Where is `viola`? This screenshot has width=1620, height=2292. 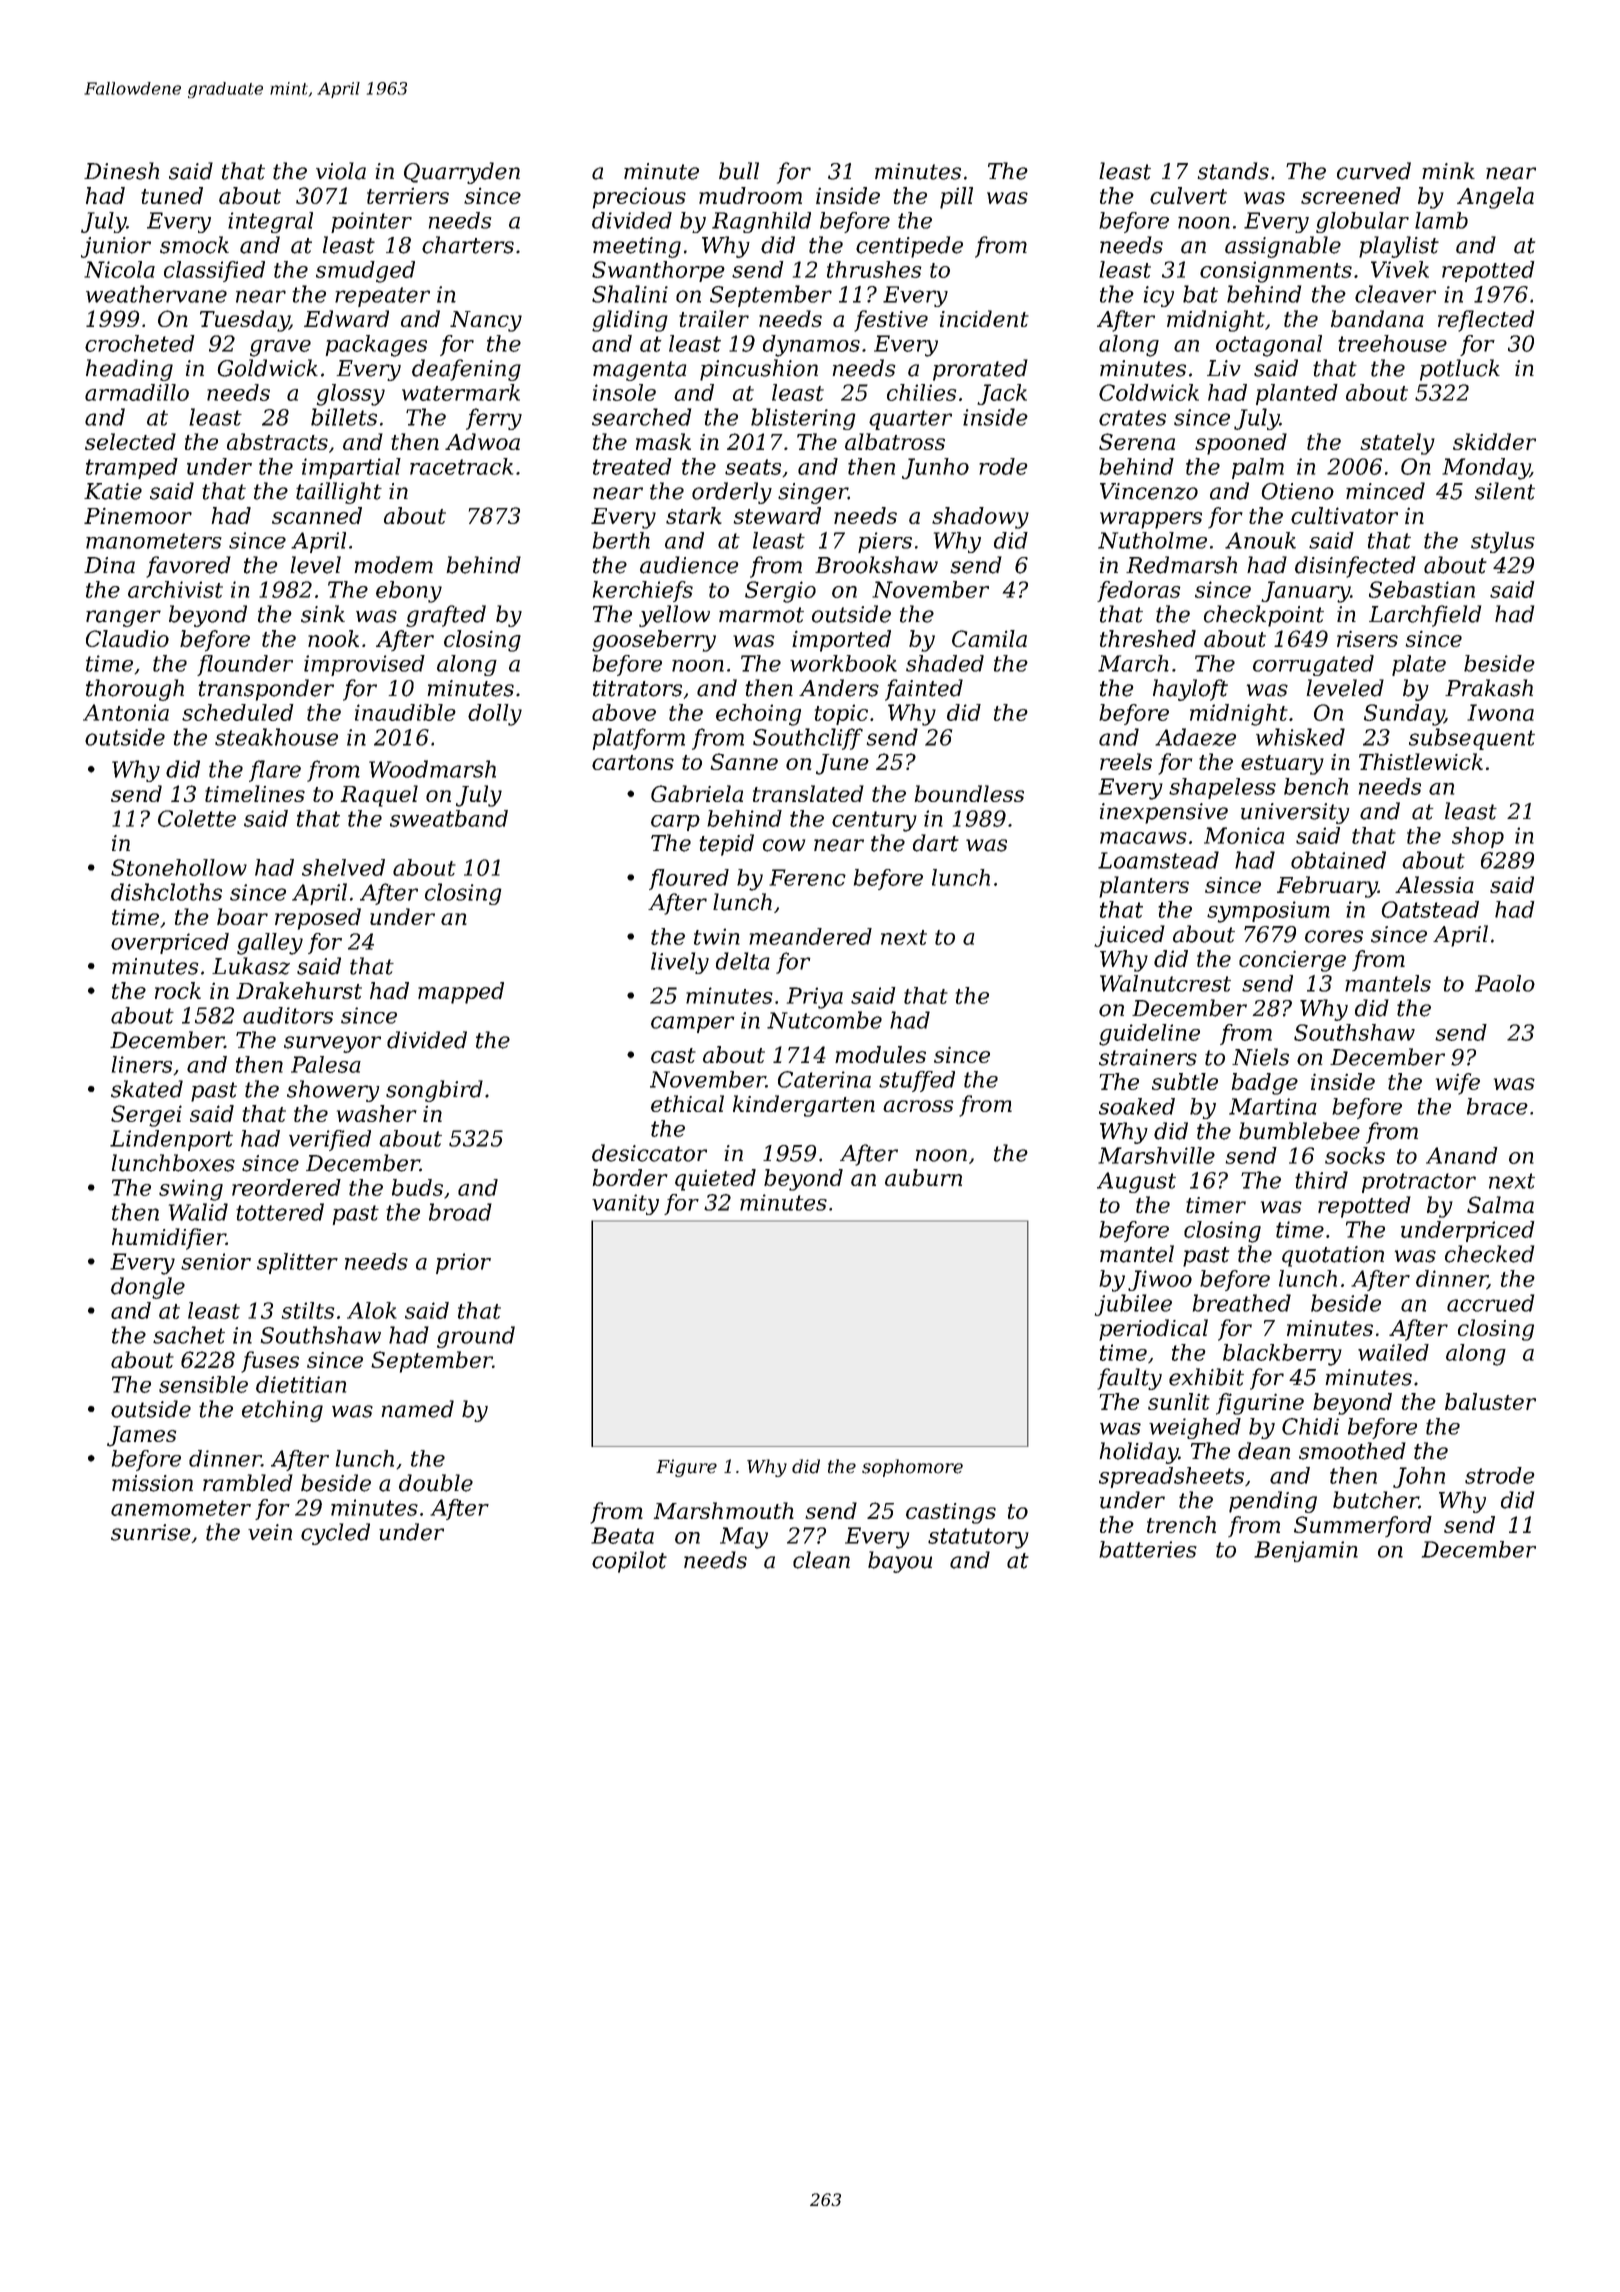 viola is located at coordinates (341, 171).
